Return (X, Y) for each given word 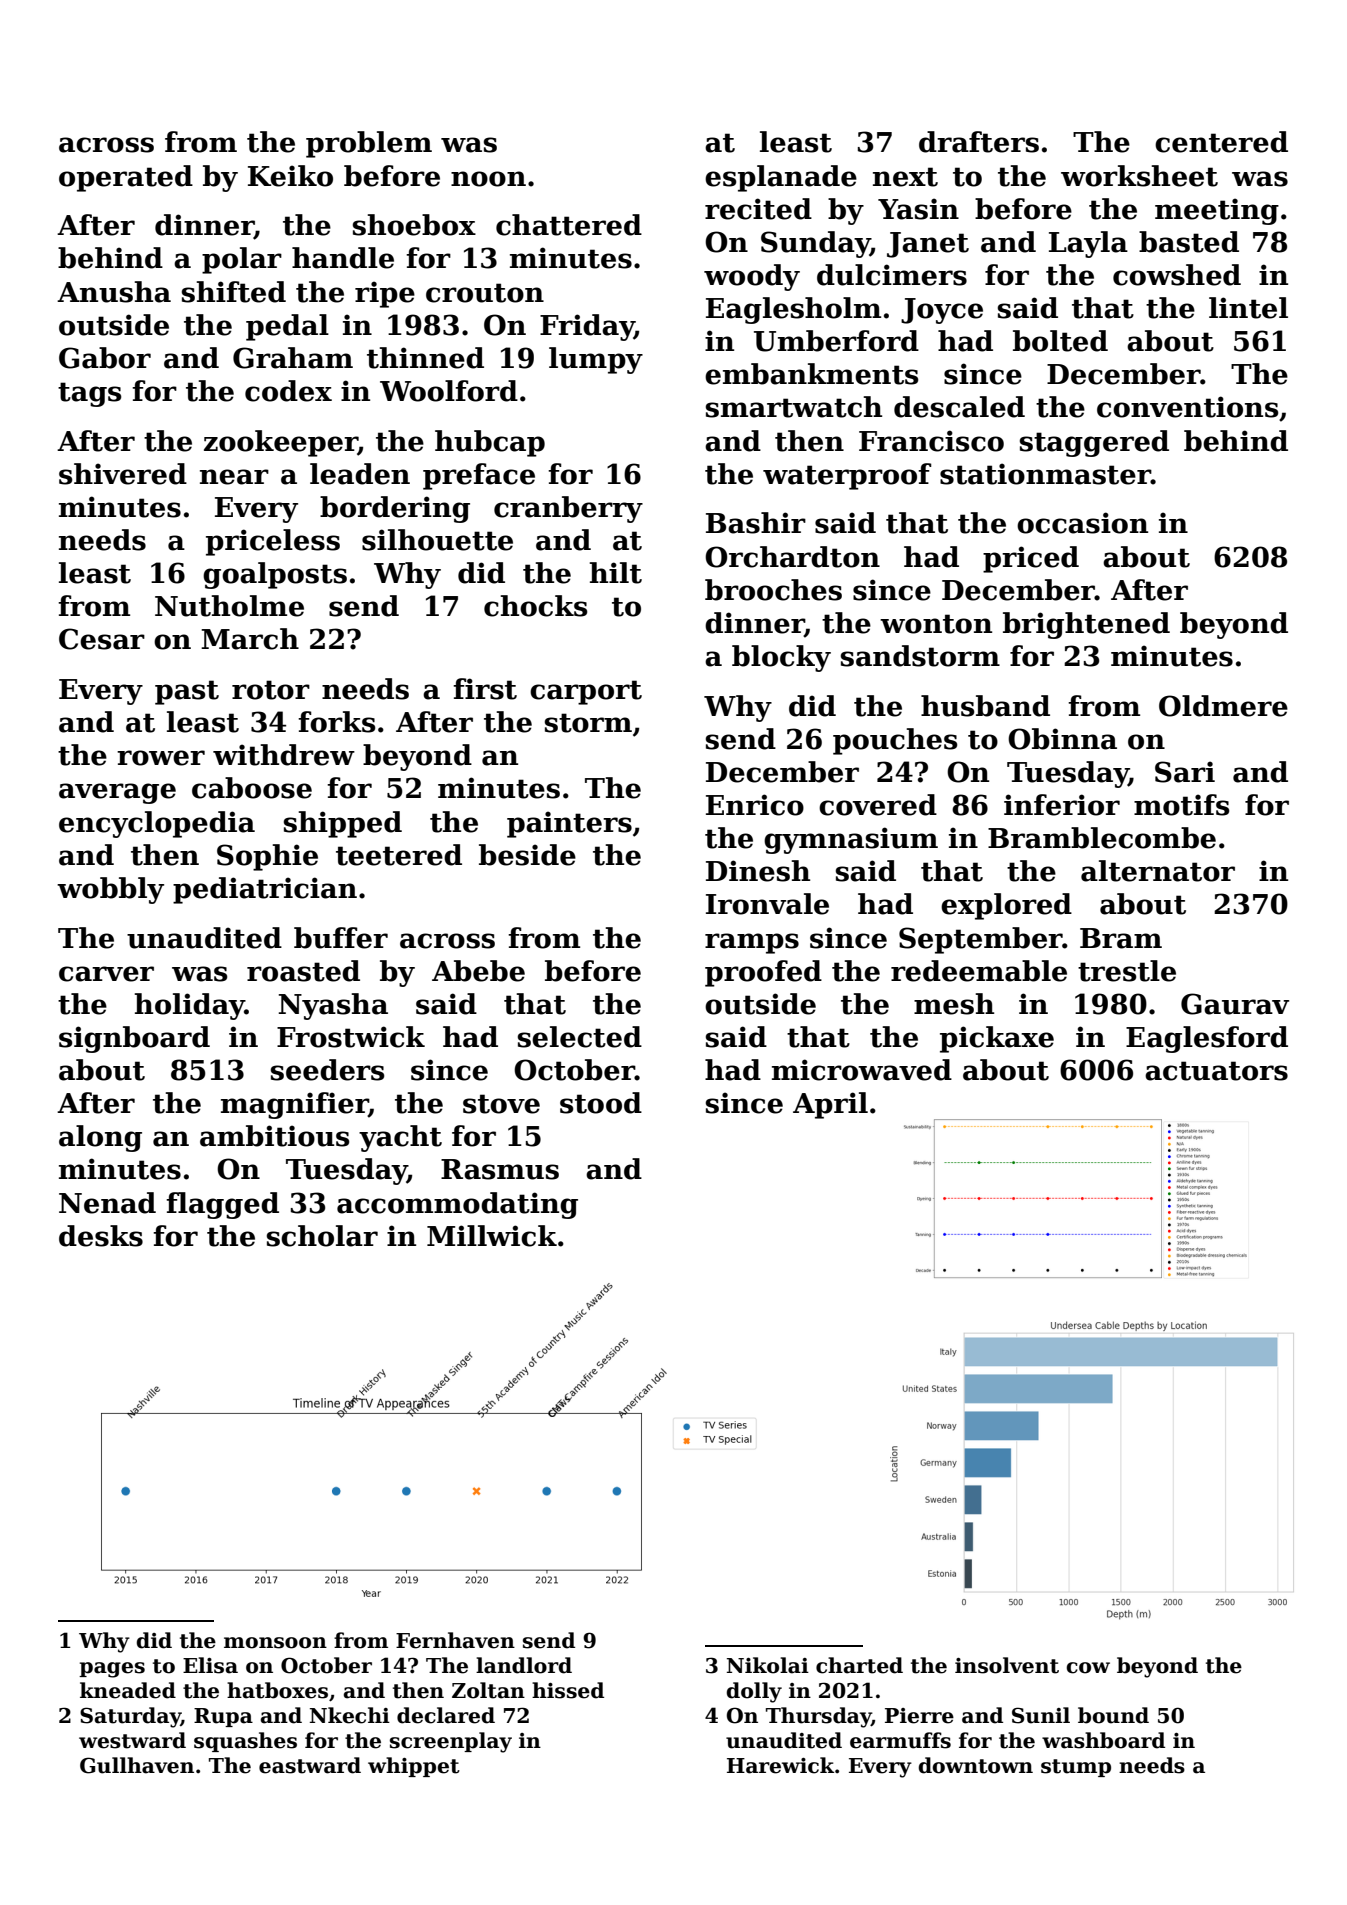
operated (126, 178)
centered (1221, 142)
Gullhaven (137, 1765)
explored (1006, 906)
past (187, 692)
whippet (414, 1767)
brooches (773, 590)
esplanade (781, 178)
